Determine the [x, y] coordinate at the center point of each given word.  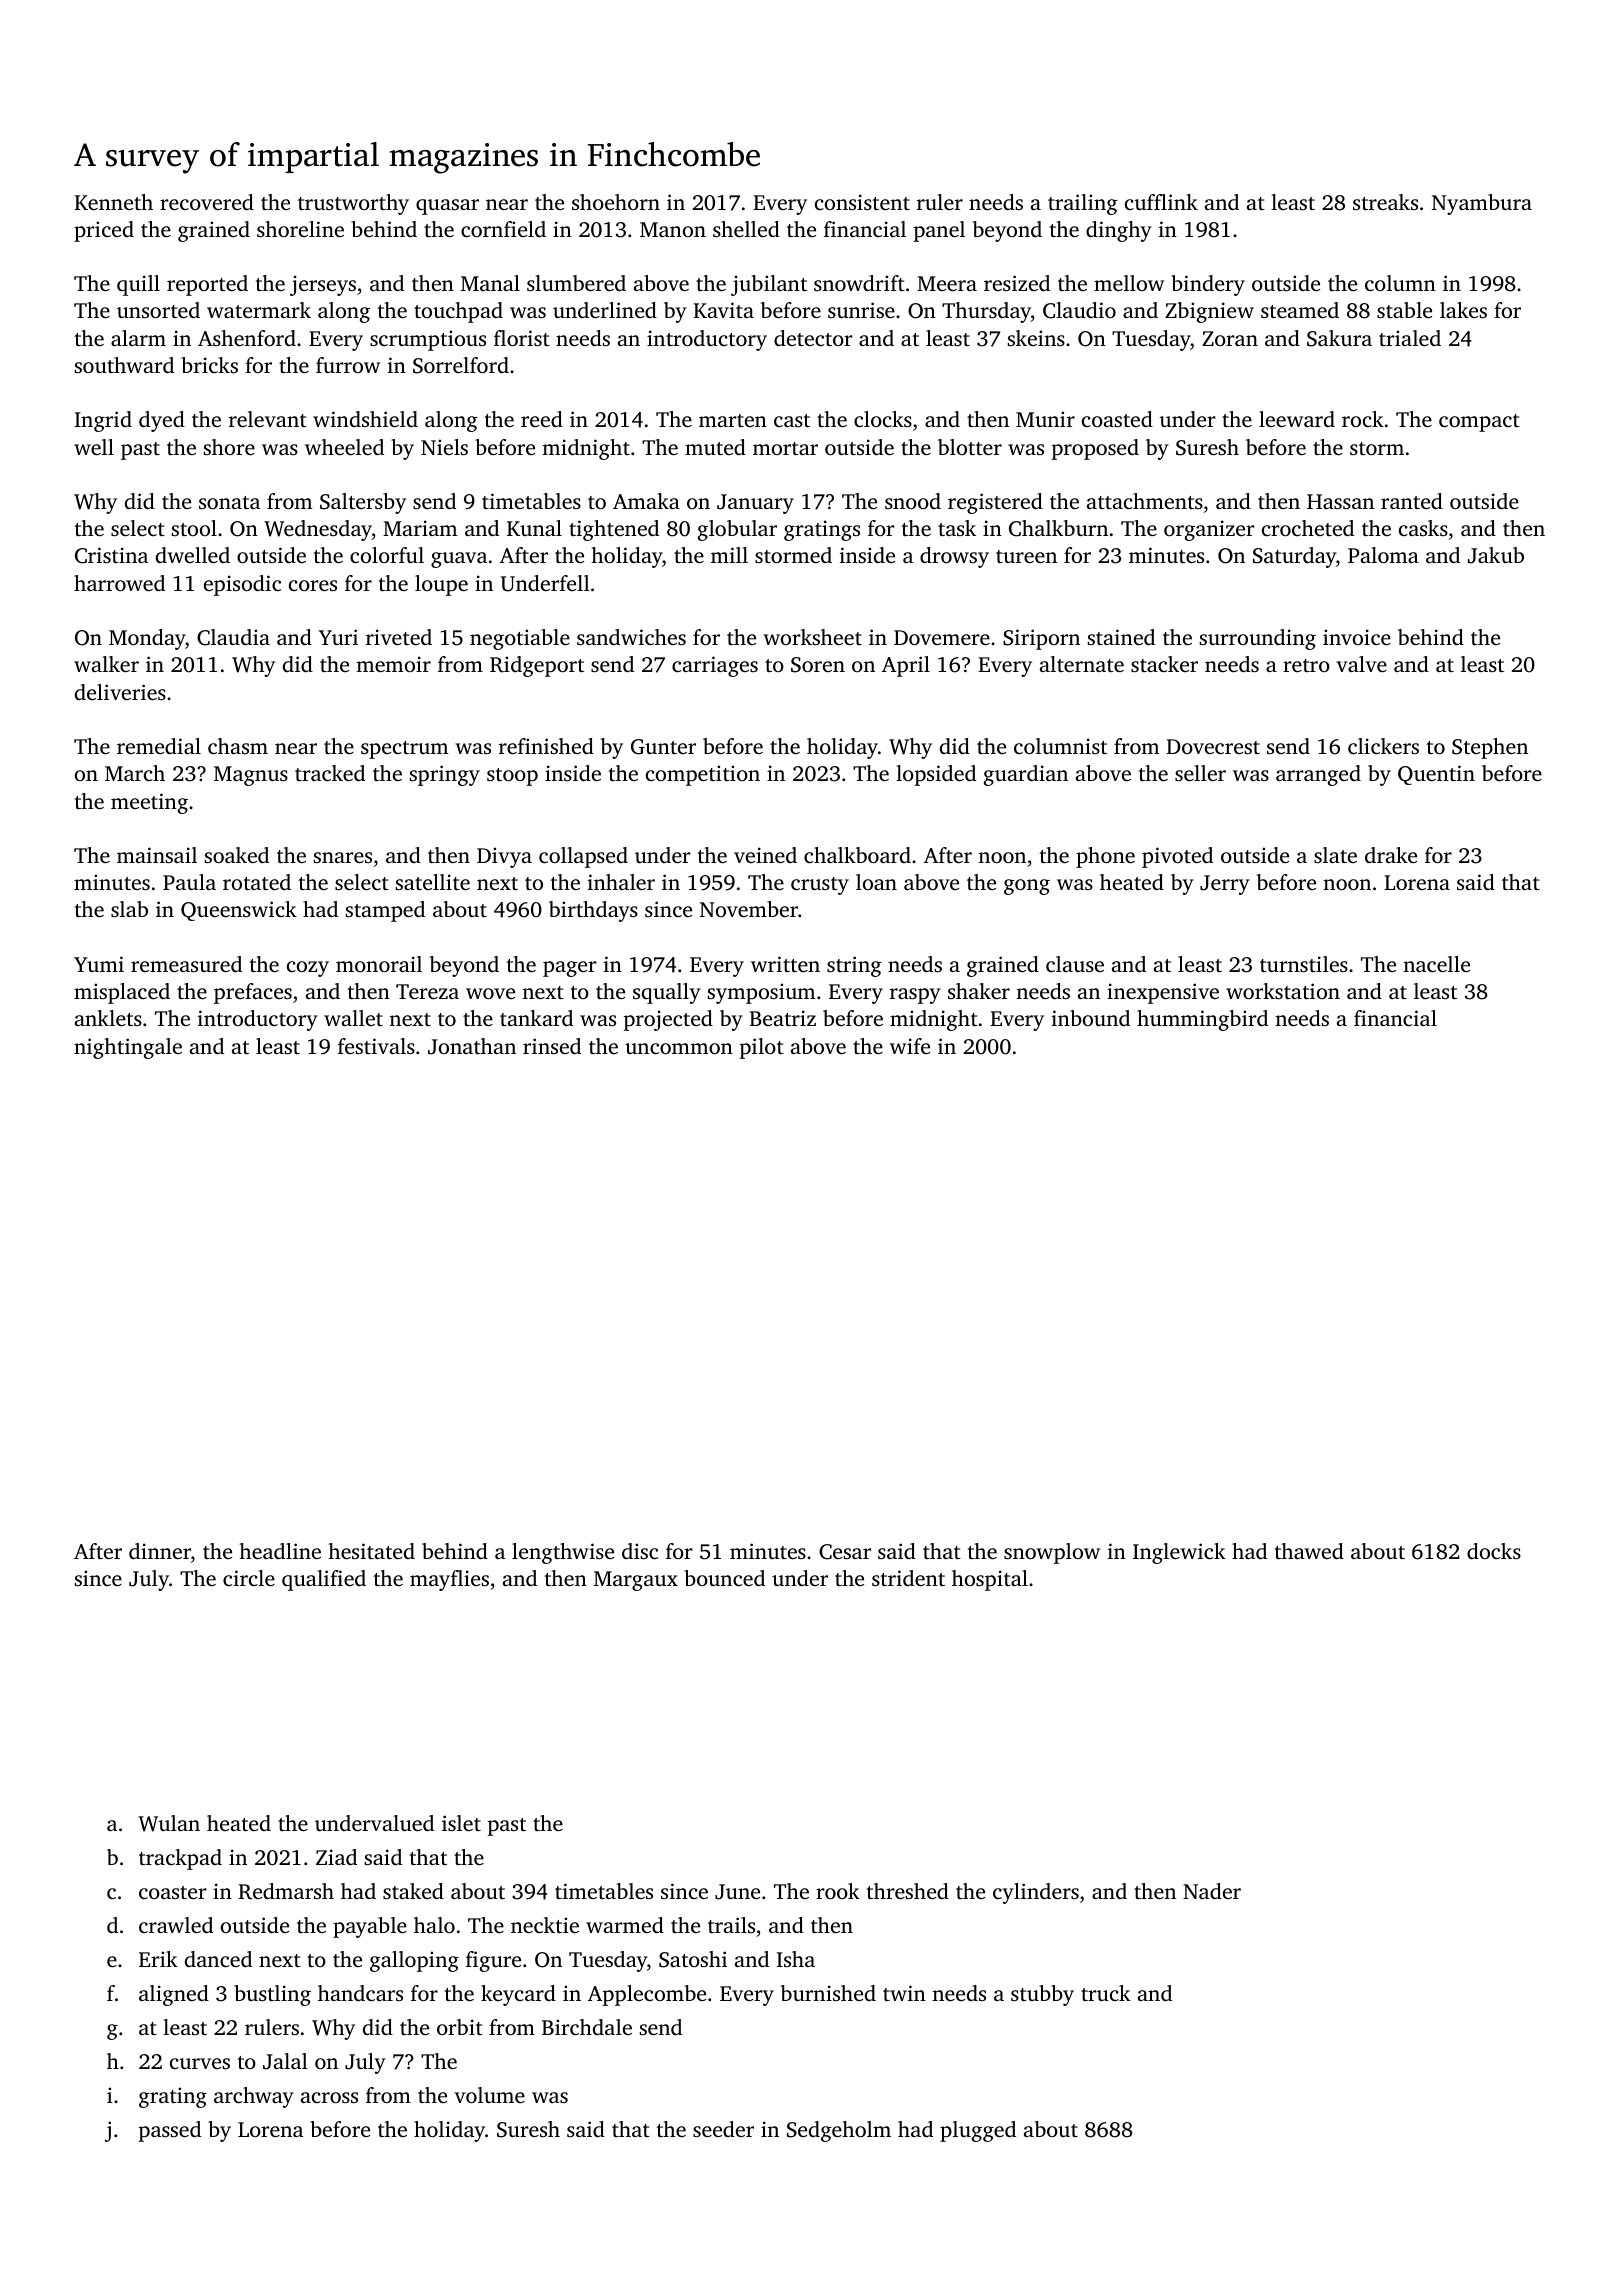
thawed [1309, 1551]
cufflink [1161, 202]
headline [280, 1551]
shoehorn [616, 202]
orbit [460, 2027]
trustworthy [353, 204]
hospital [990, 1580]
